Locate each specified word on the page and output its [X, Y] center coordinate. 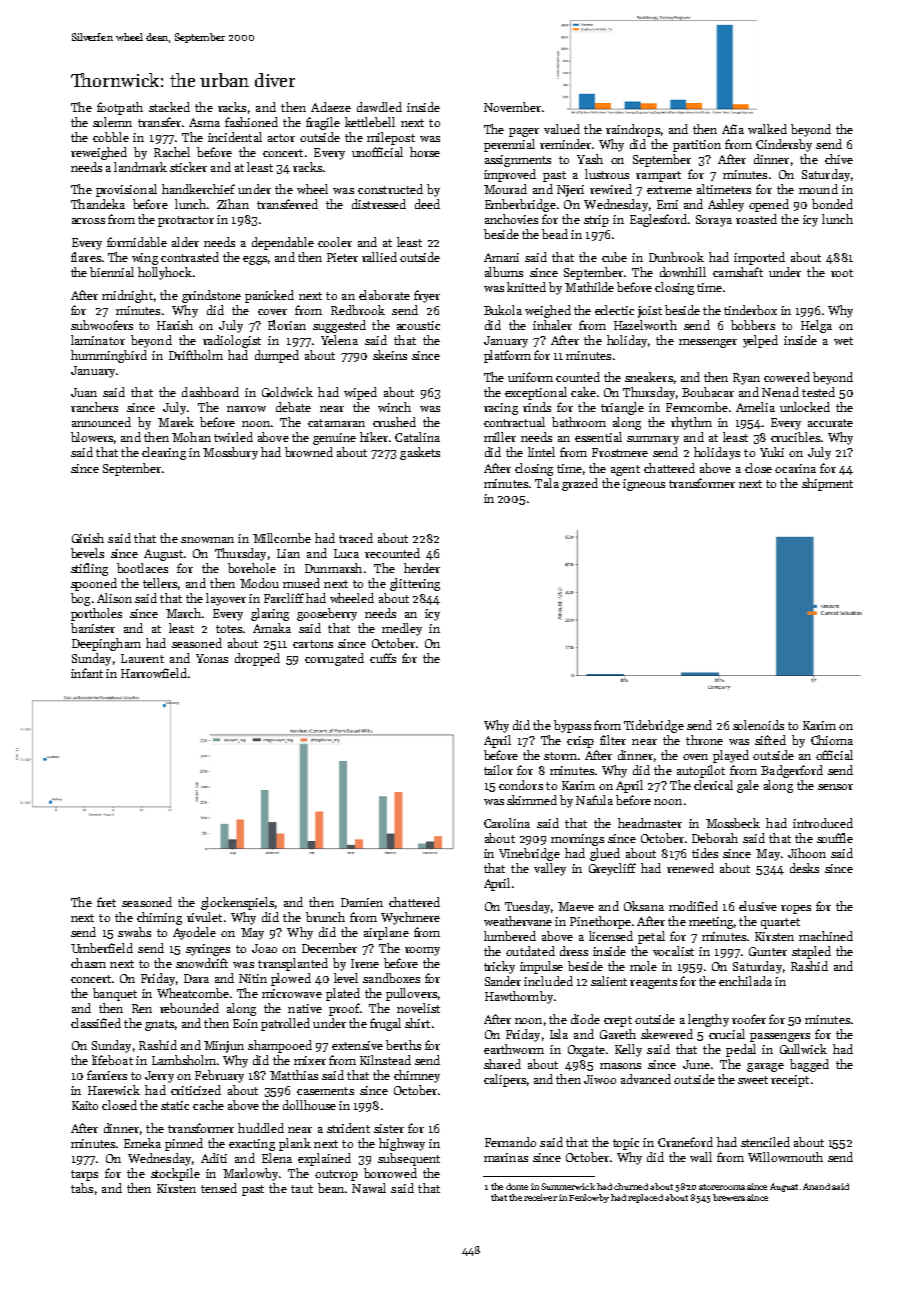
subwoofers [102, 325]
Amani [501, 257]
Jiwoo [600, 1079]
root [842, 273]
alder [185, 242]
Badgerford [792, 771]
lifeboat [112, 1060]
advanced [646, 1079]
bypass [572, 726]
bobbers [753, 325]
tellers [160, 583]
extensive [357, 1045]
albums [504, 272]
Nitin [253, 978]
